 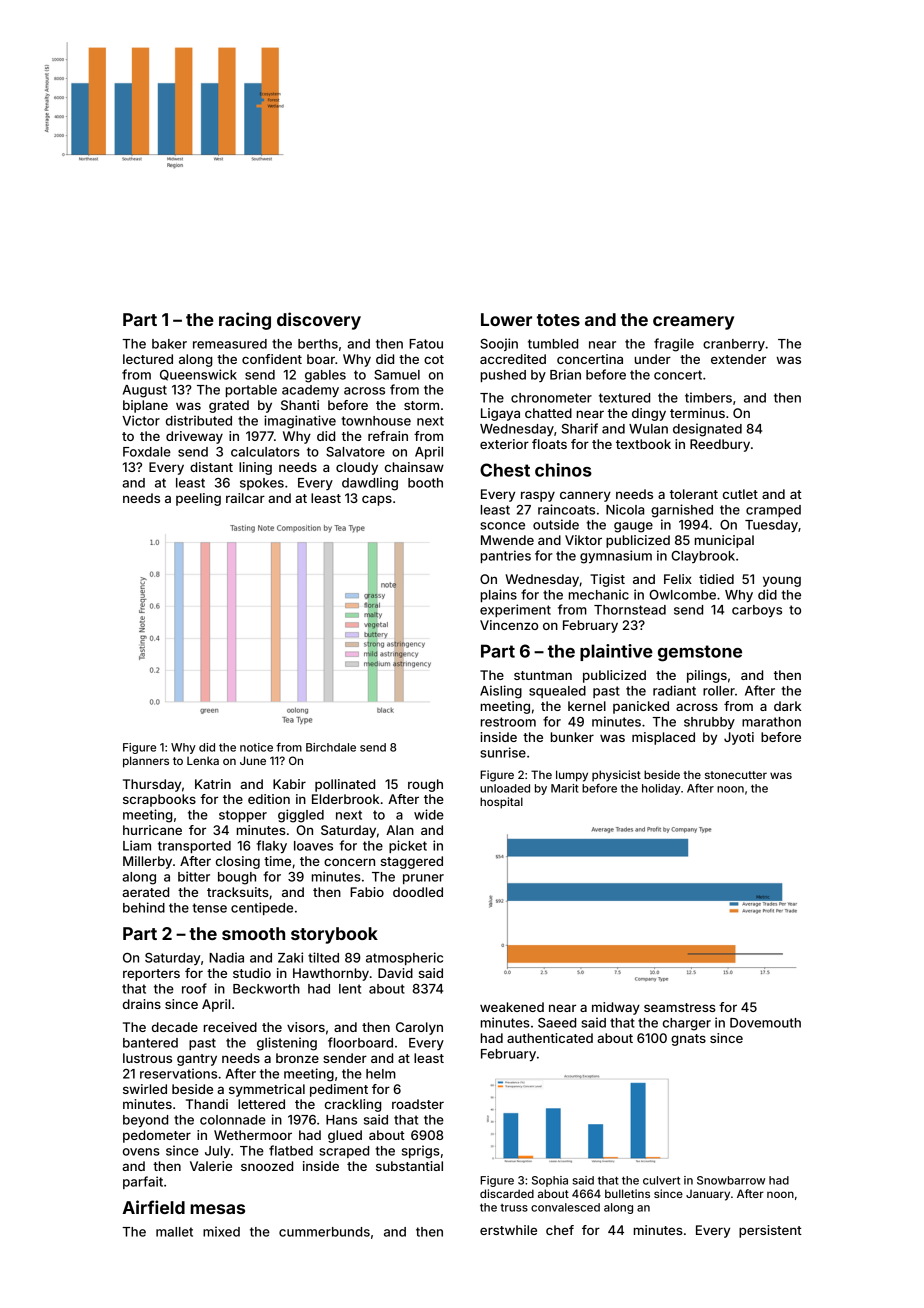 I want to click on beyond, so click(x=145, y=1121).
